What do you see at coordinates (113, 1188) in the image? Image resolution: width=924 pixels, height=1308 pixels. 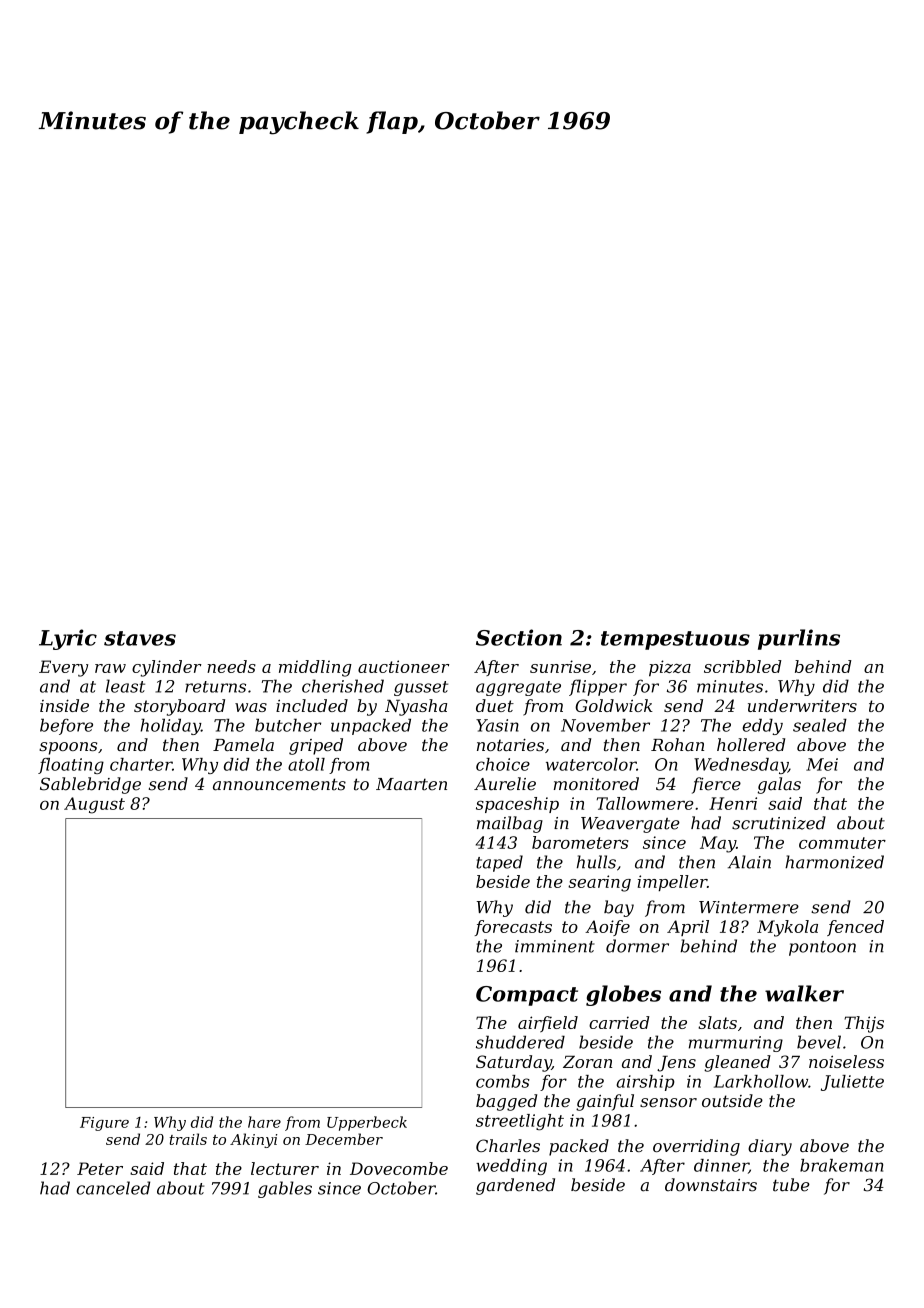 I see `canceled` at bounding box center [113, 1188].
